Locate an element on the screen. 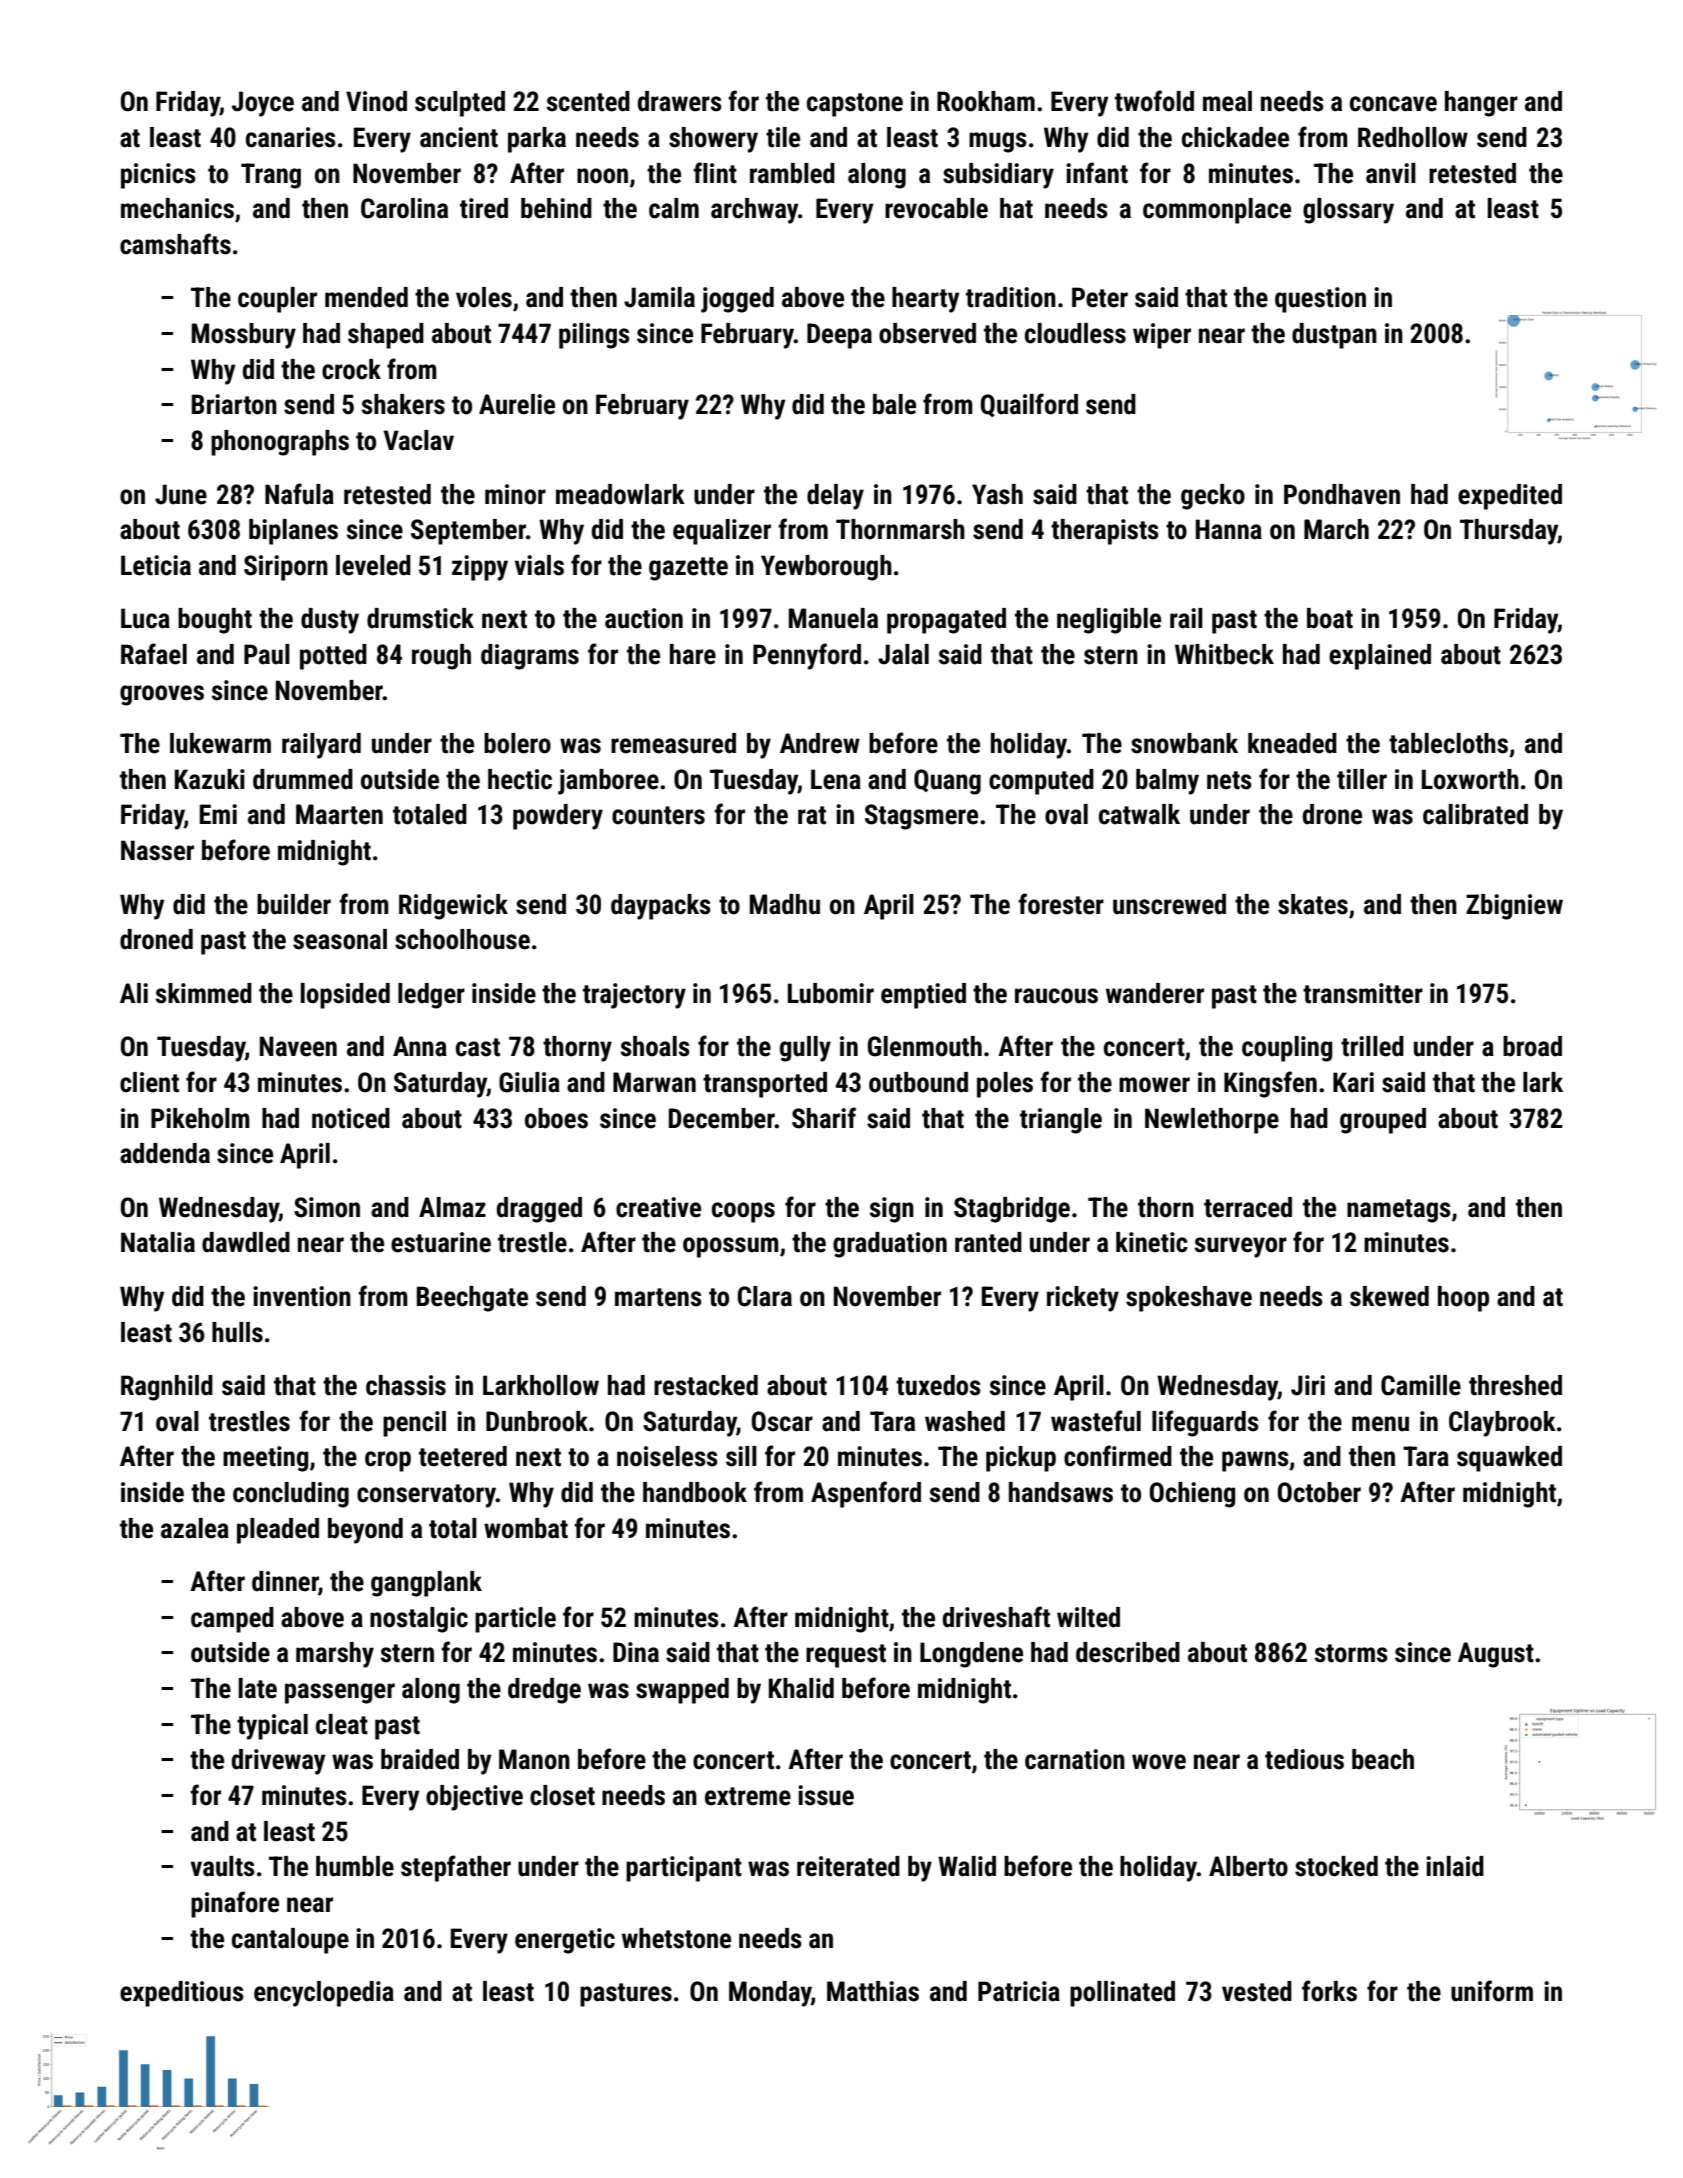  gecko is located at coordinates (1213, 497).
